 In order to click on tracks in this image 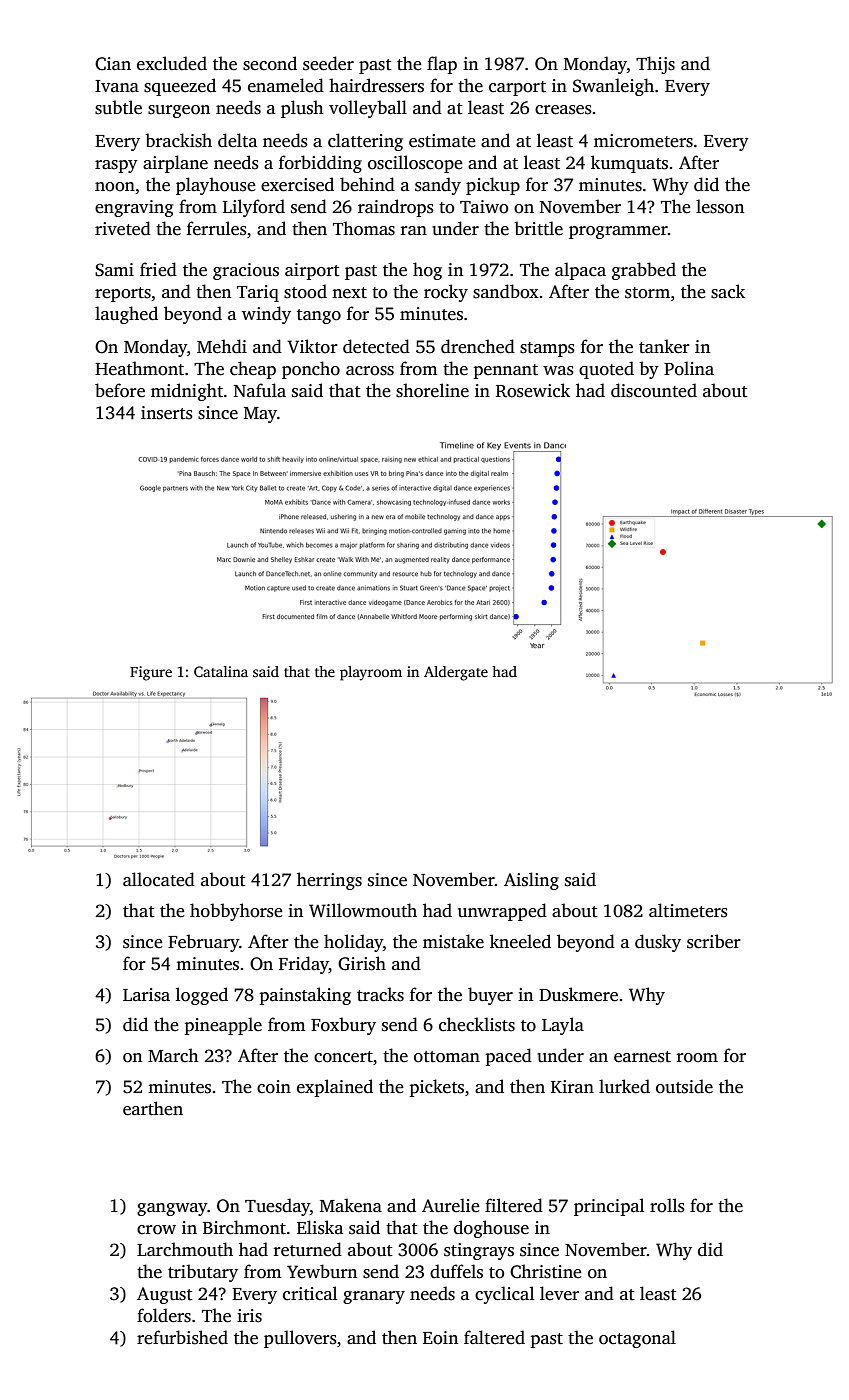, I will do `click(380, 994)`.
